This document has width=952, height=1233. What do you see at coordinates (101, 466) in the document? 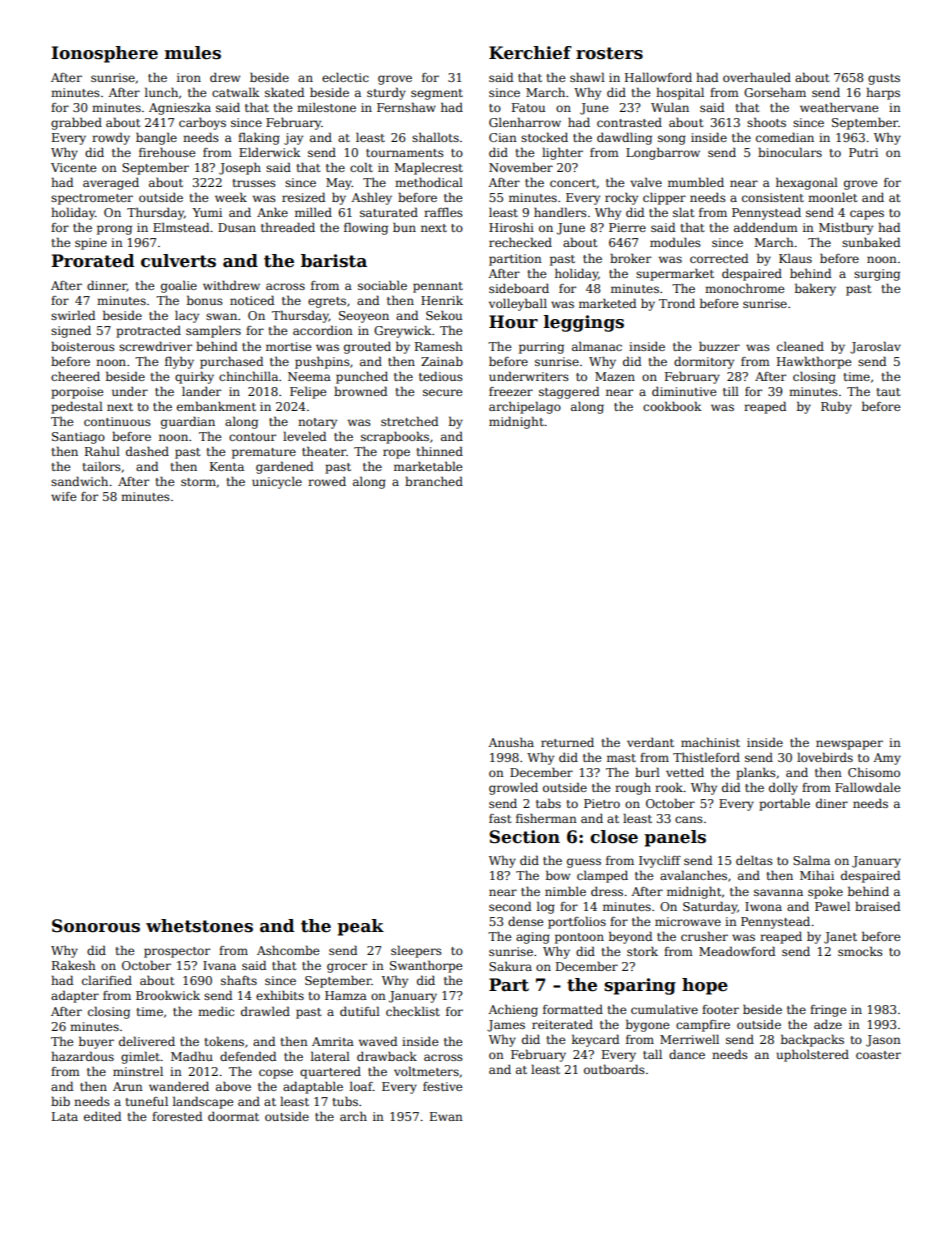
I see `tailors` at bounding box center [101, 466].
